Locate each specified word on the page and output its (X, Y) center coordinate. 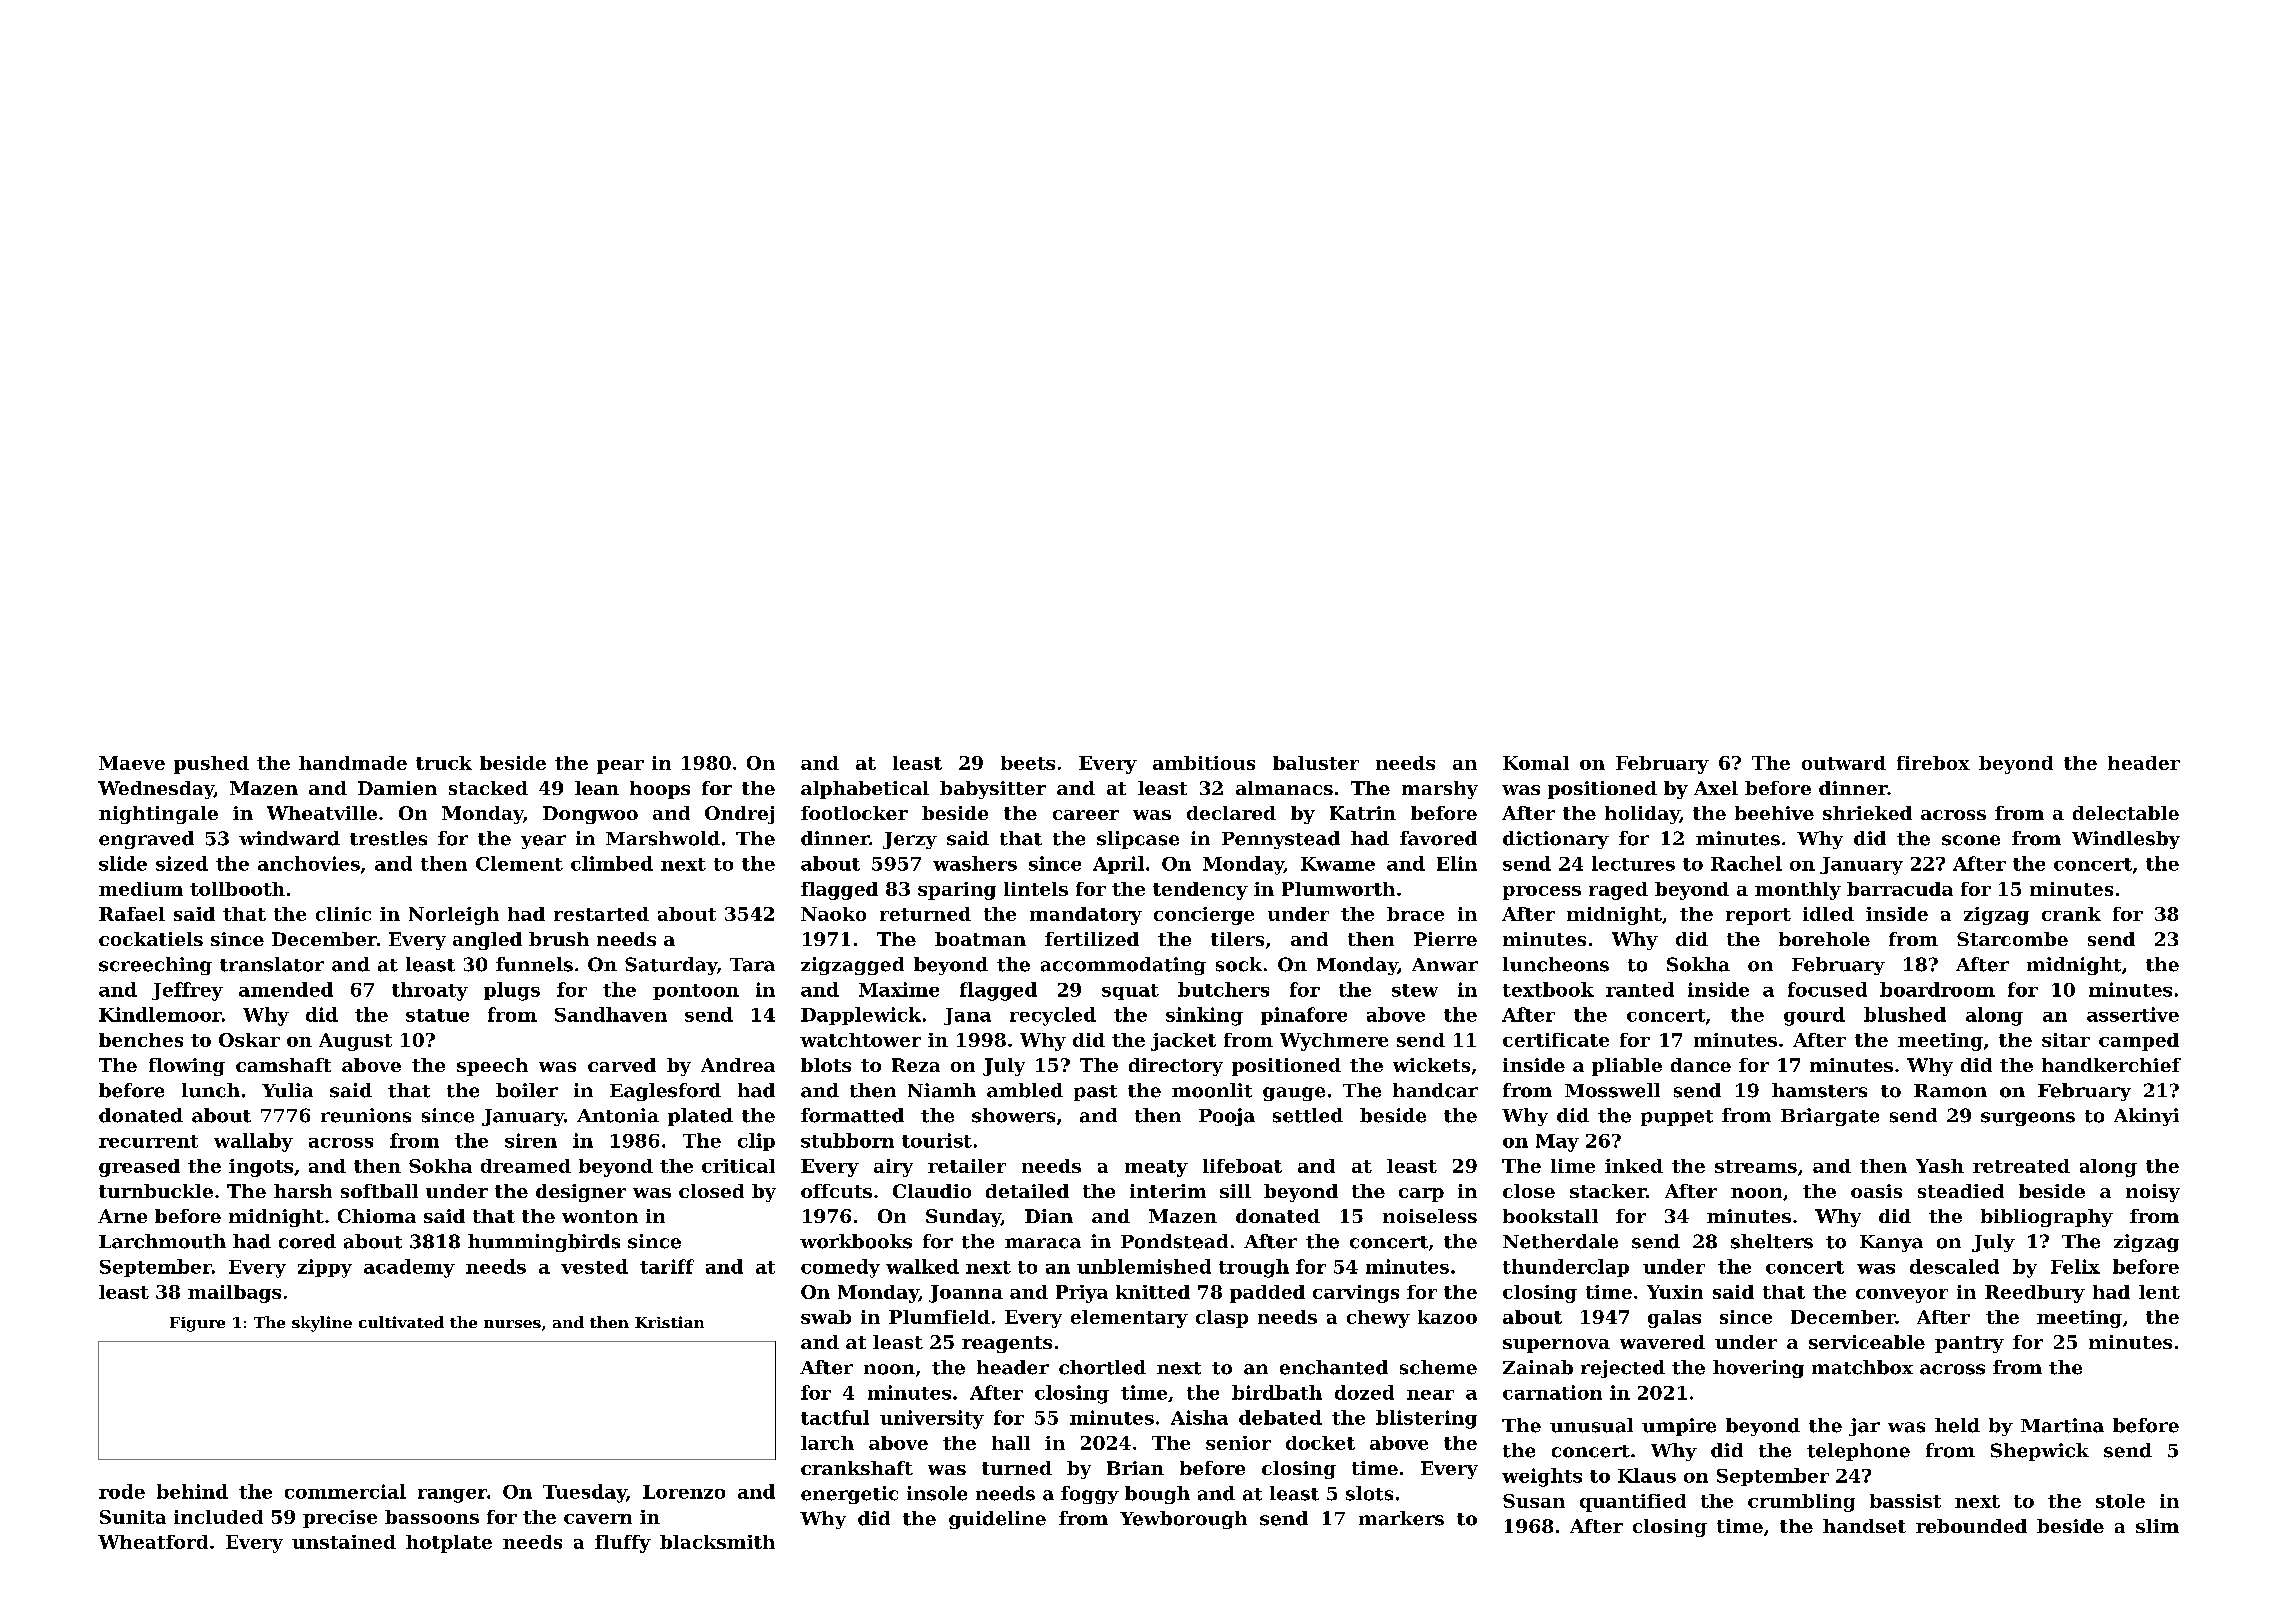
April (1118, 865)
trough (1254, 1268)
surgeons (2028, 1119)
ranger (452, 1496)
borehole (1824, 939)
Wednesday (156, 790)
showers (1013, 1115)
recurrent (148, 1141)
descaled (1954, 1266)
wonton (600, 1216)
